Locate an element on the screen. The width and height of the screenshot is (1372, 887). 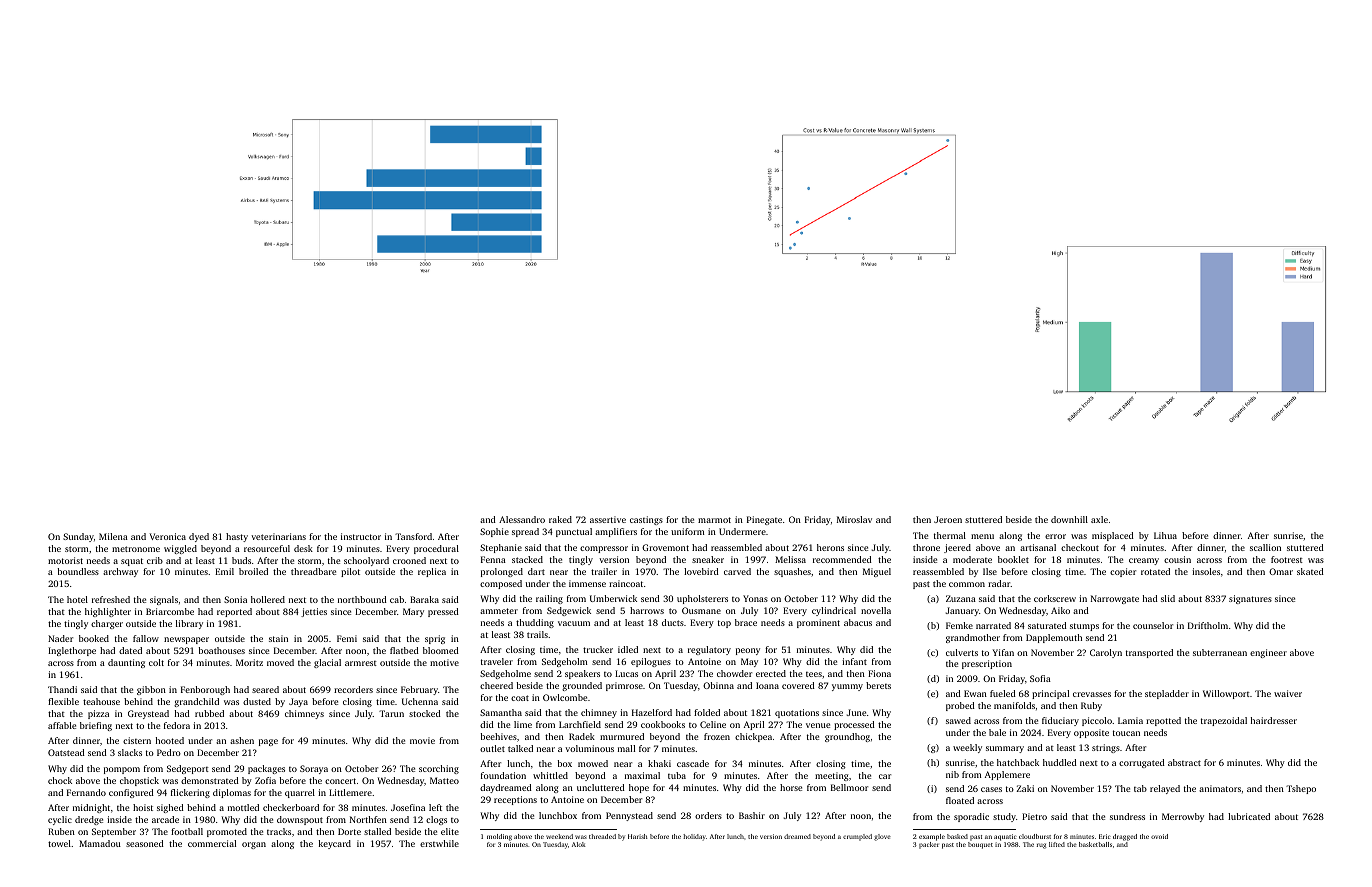
promoted is located at coordinates (227, 832).
